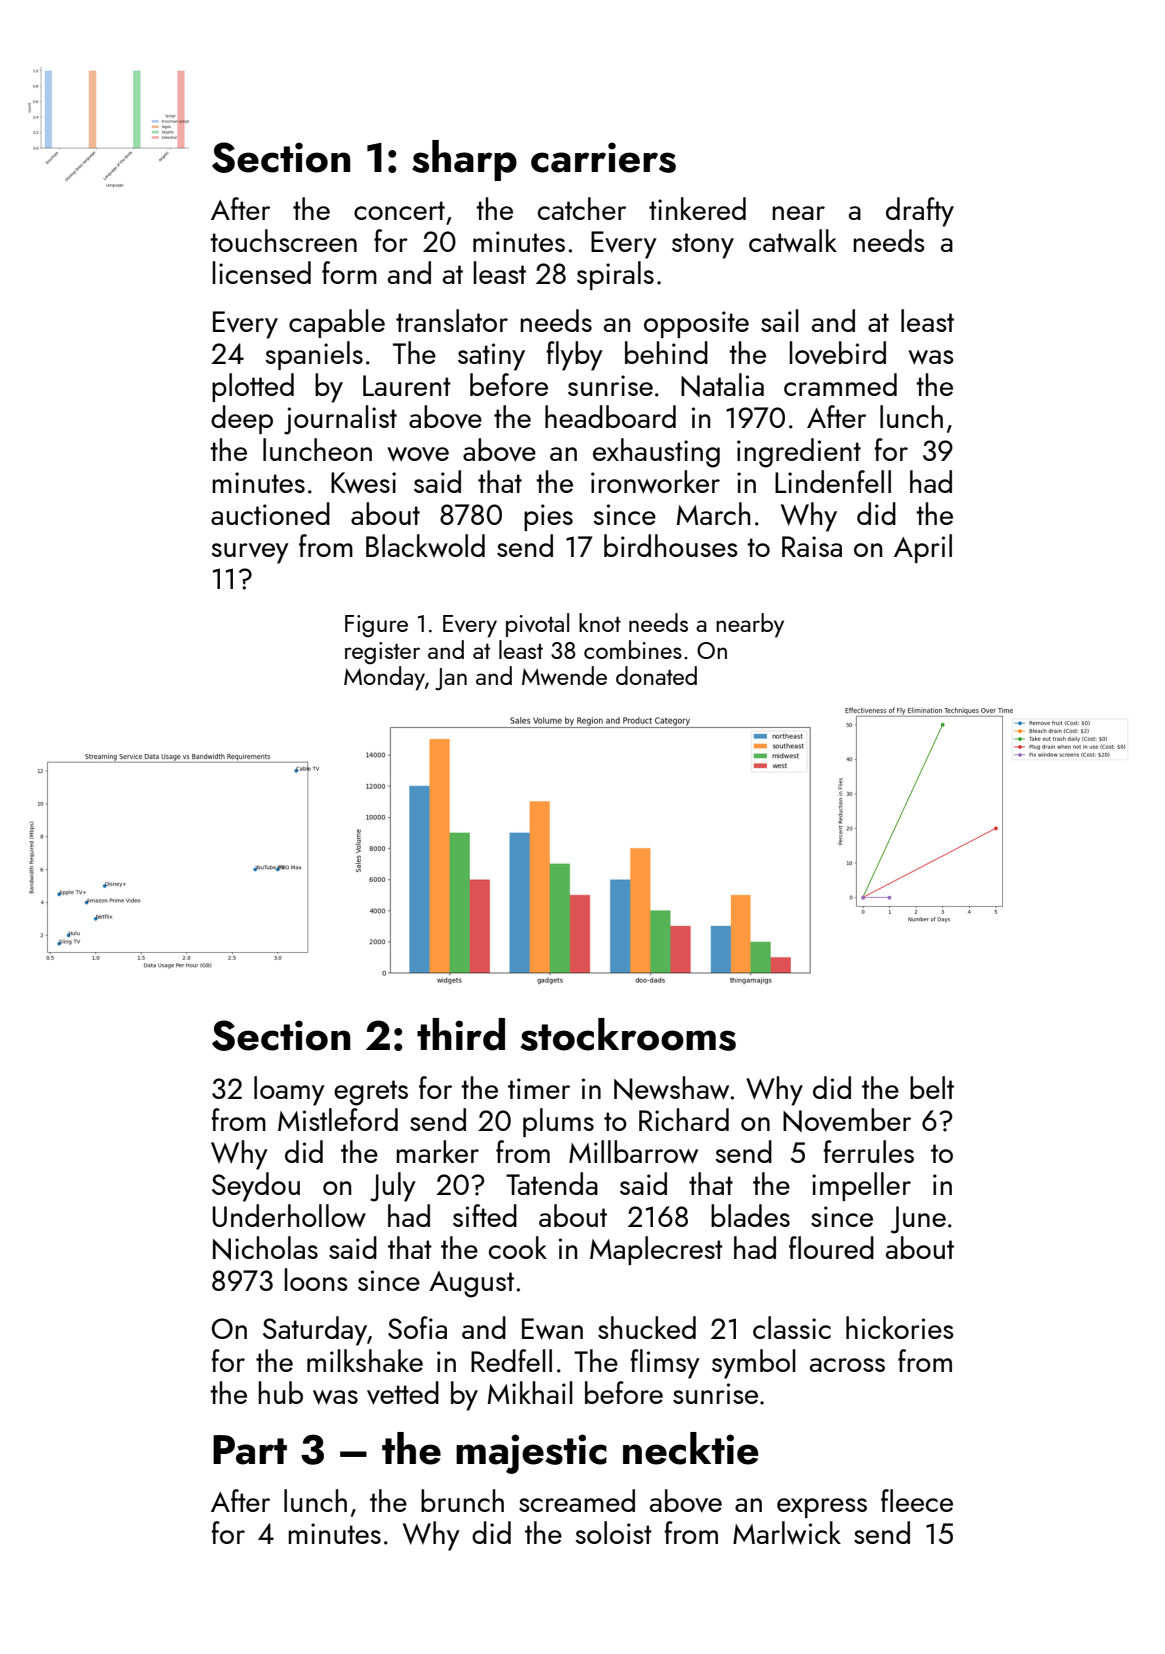 The width and height of the screenshot is (1165, 1654). Describe the element at coordinates (289, 1091) in the screenshot. I see `loamy` at that location.
